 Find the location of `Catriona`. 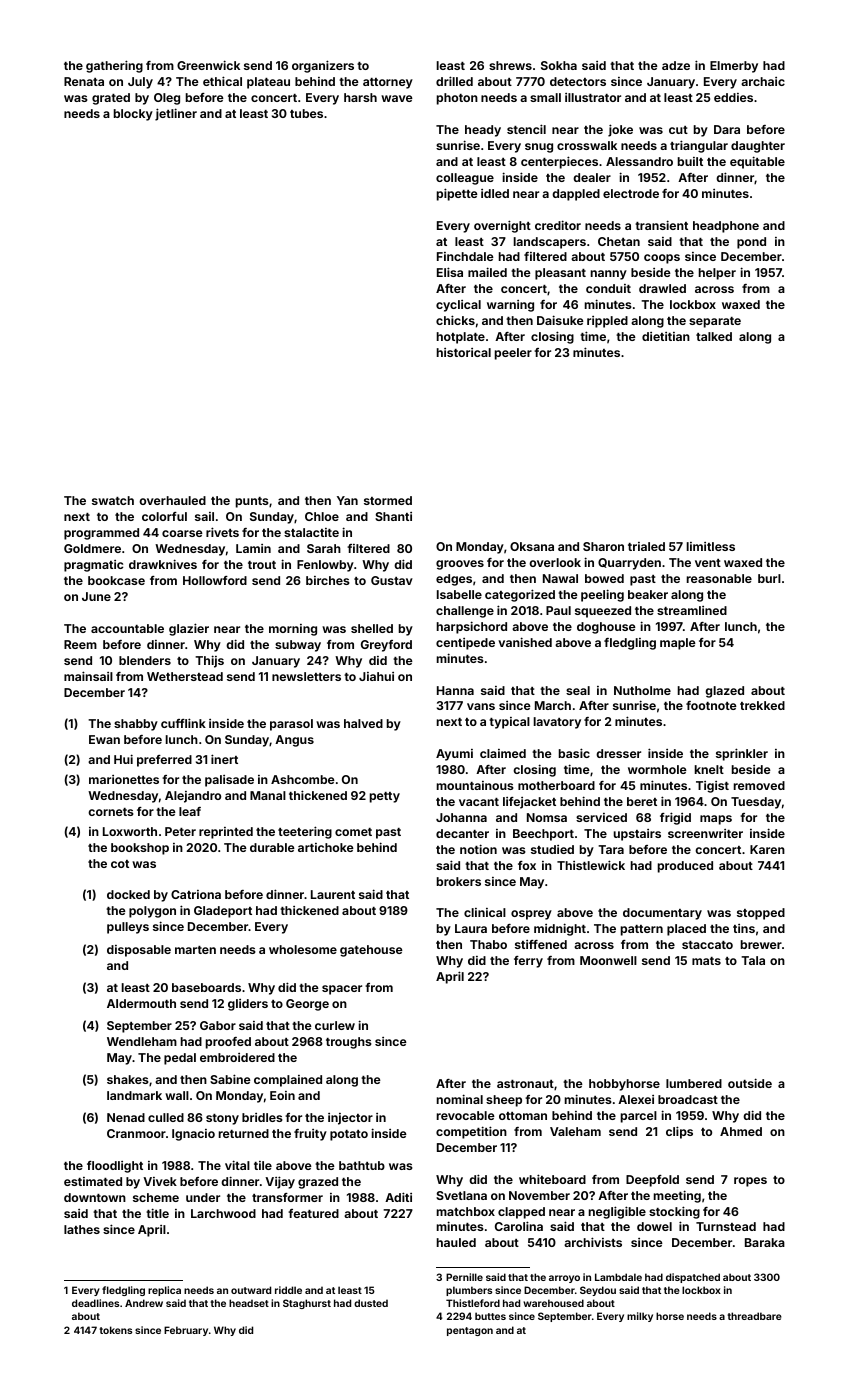

Catriona is located at coordinates (196, 894).
